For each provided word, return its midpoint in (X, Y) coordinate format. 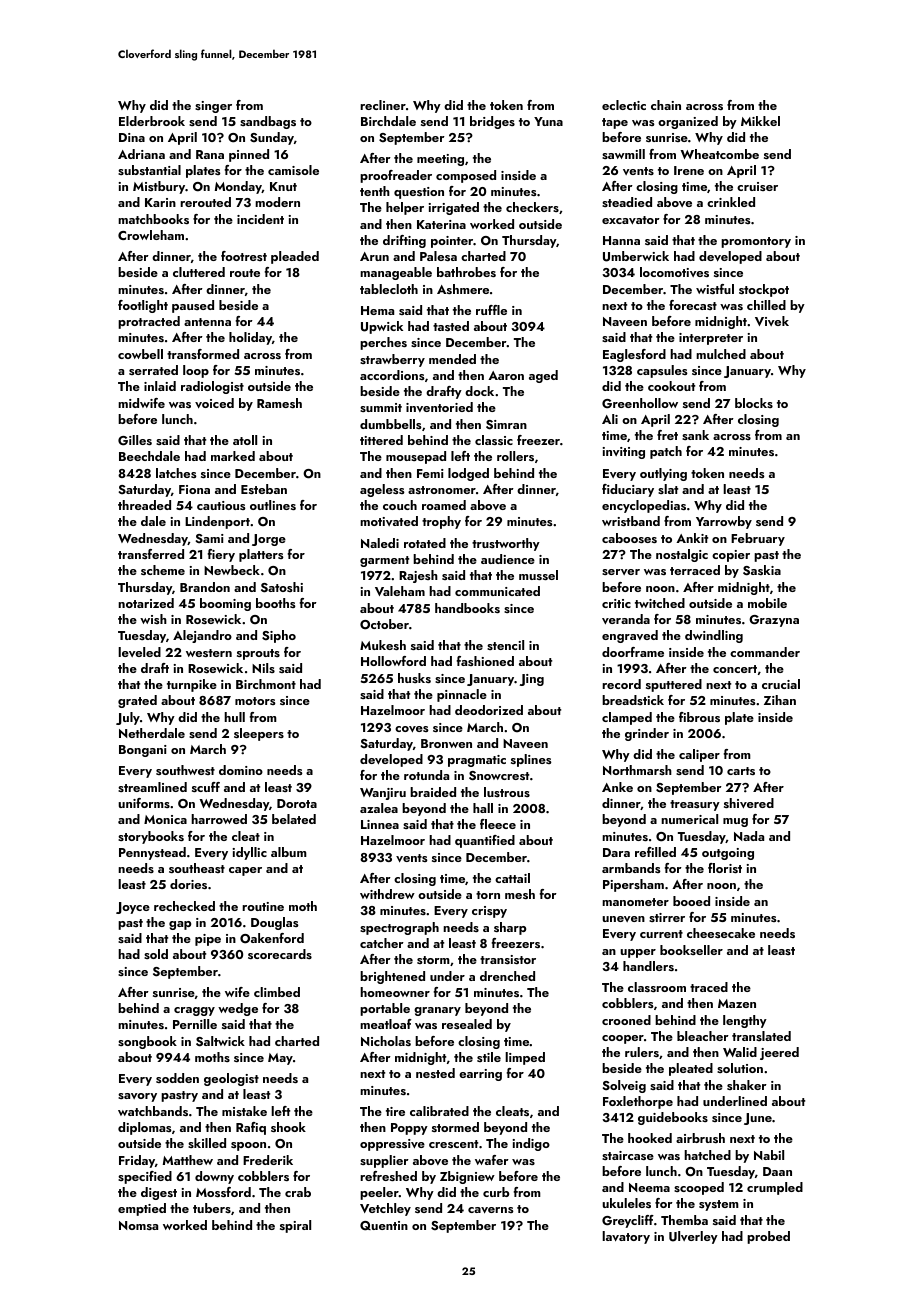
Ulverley (693, 1237)
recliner (383, 105)
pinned (249, 155)
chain (666, 105)
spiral (295, 1226)
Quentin (384, 1226)
